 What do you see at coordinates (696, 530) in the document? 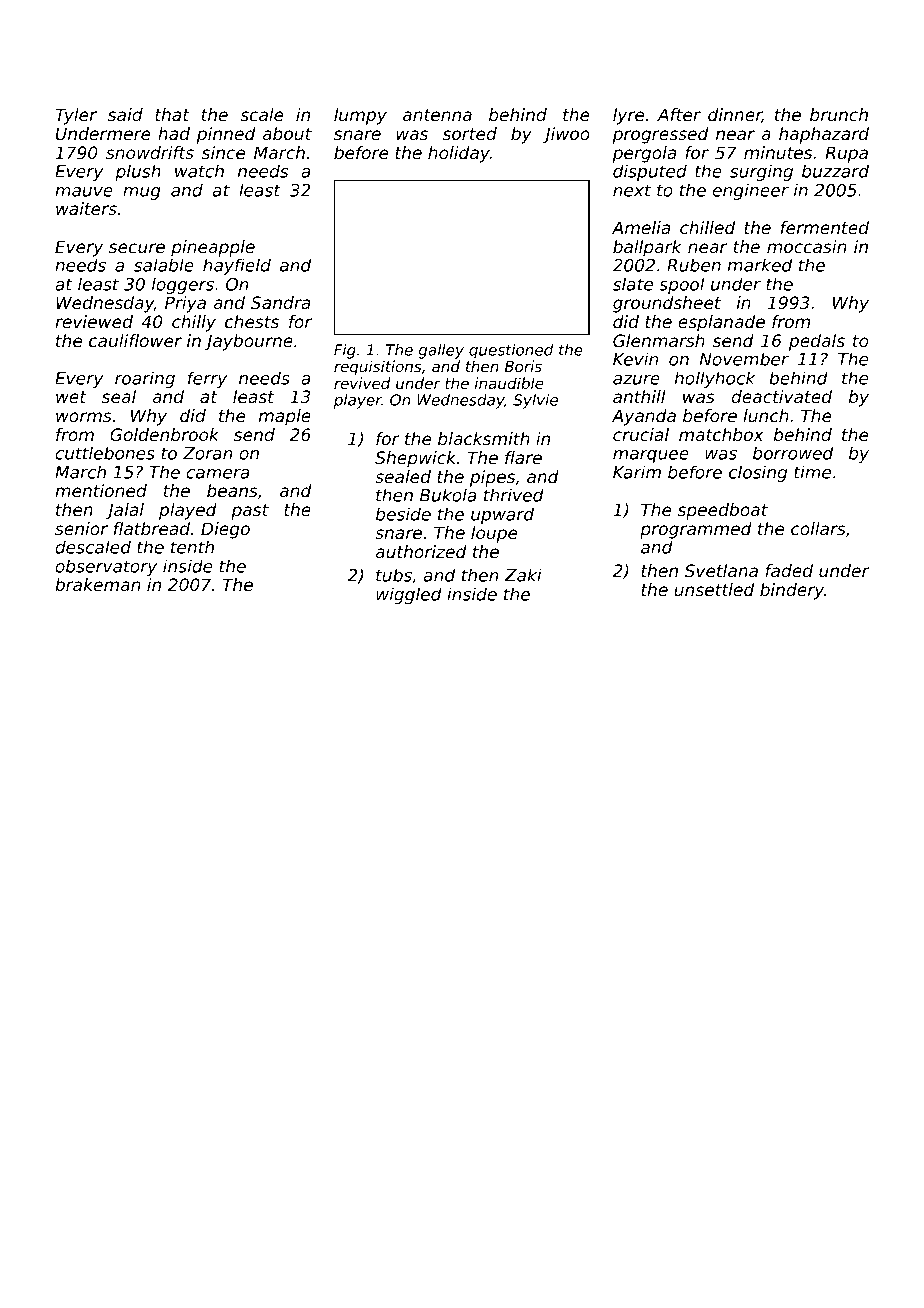
I see `programmed` at bounding box center [696, 530].
